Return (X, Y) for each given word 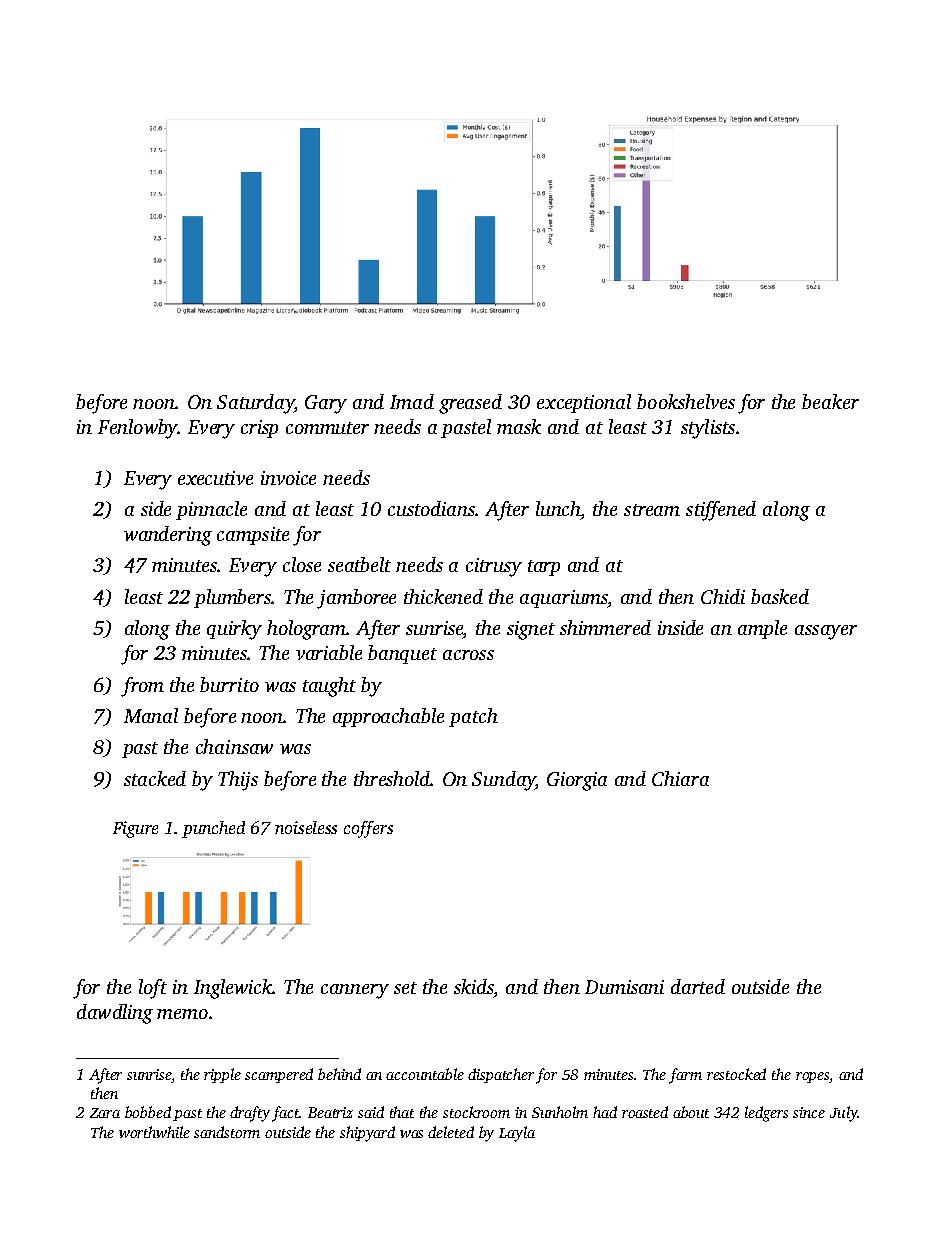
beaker (830, 401)
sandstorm (227, 1132)
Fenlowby (138, 429)
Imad (412, 401)
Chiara (680, 778)
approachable (388, 717)
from (142, 687)
